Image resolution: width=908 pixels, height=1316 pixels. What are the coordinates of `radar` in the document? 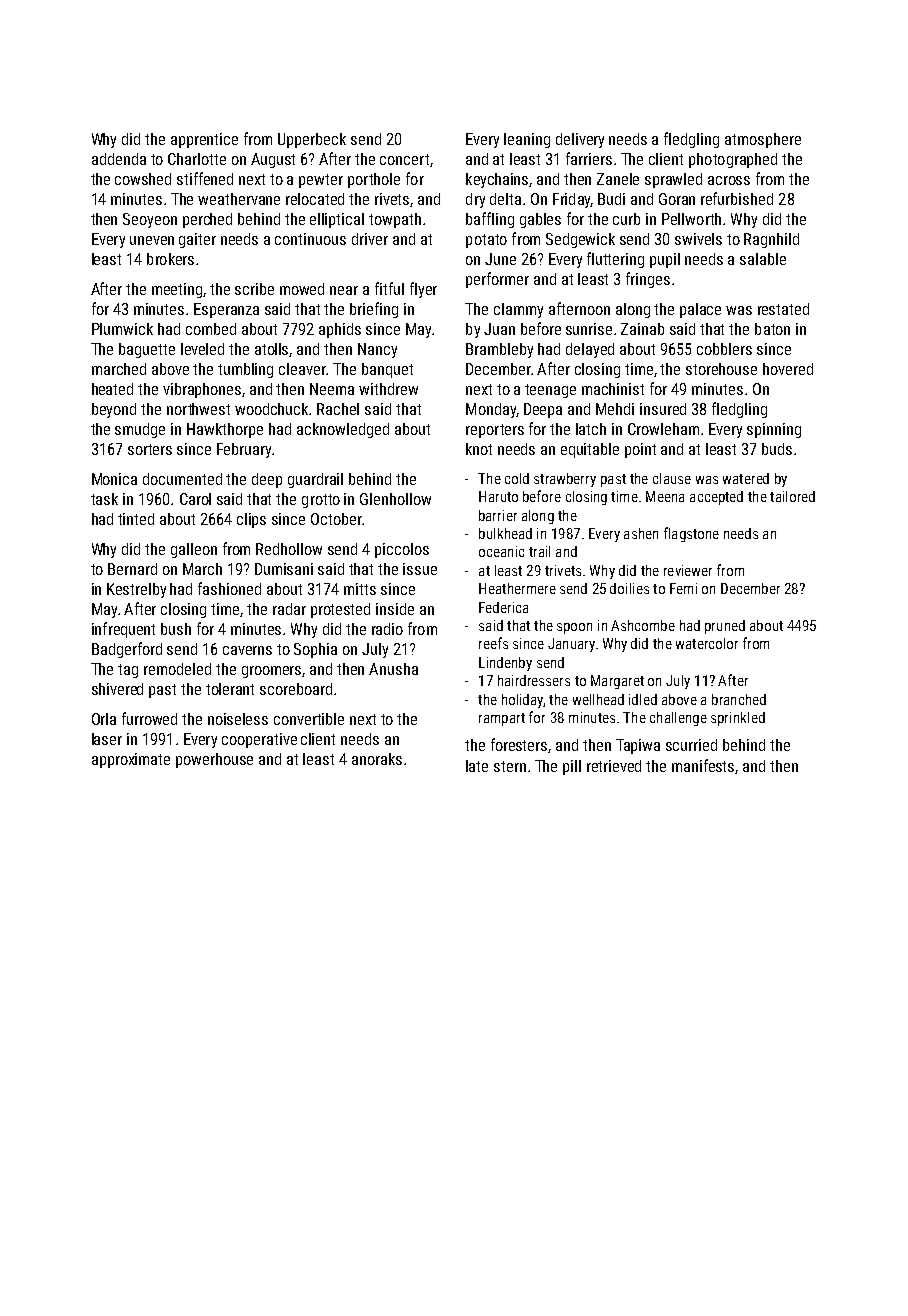 It's located at (289, 609).
